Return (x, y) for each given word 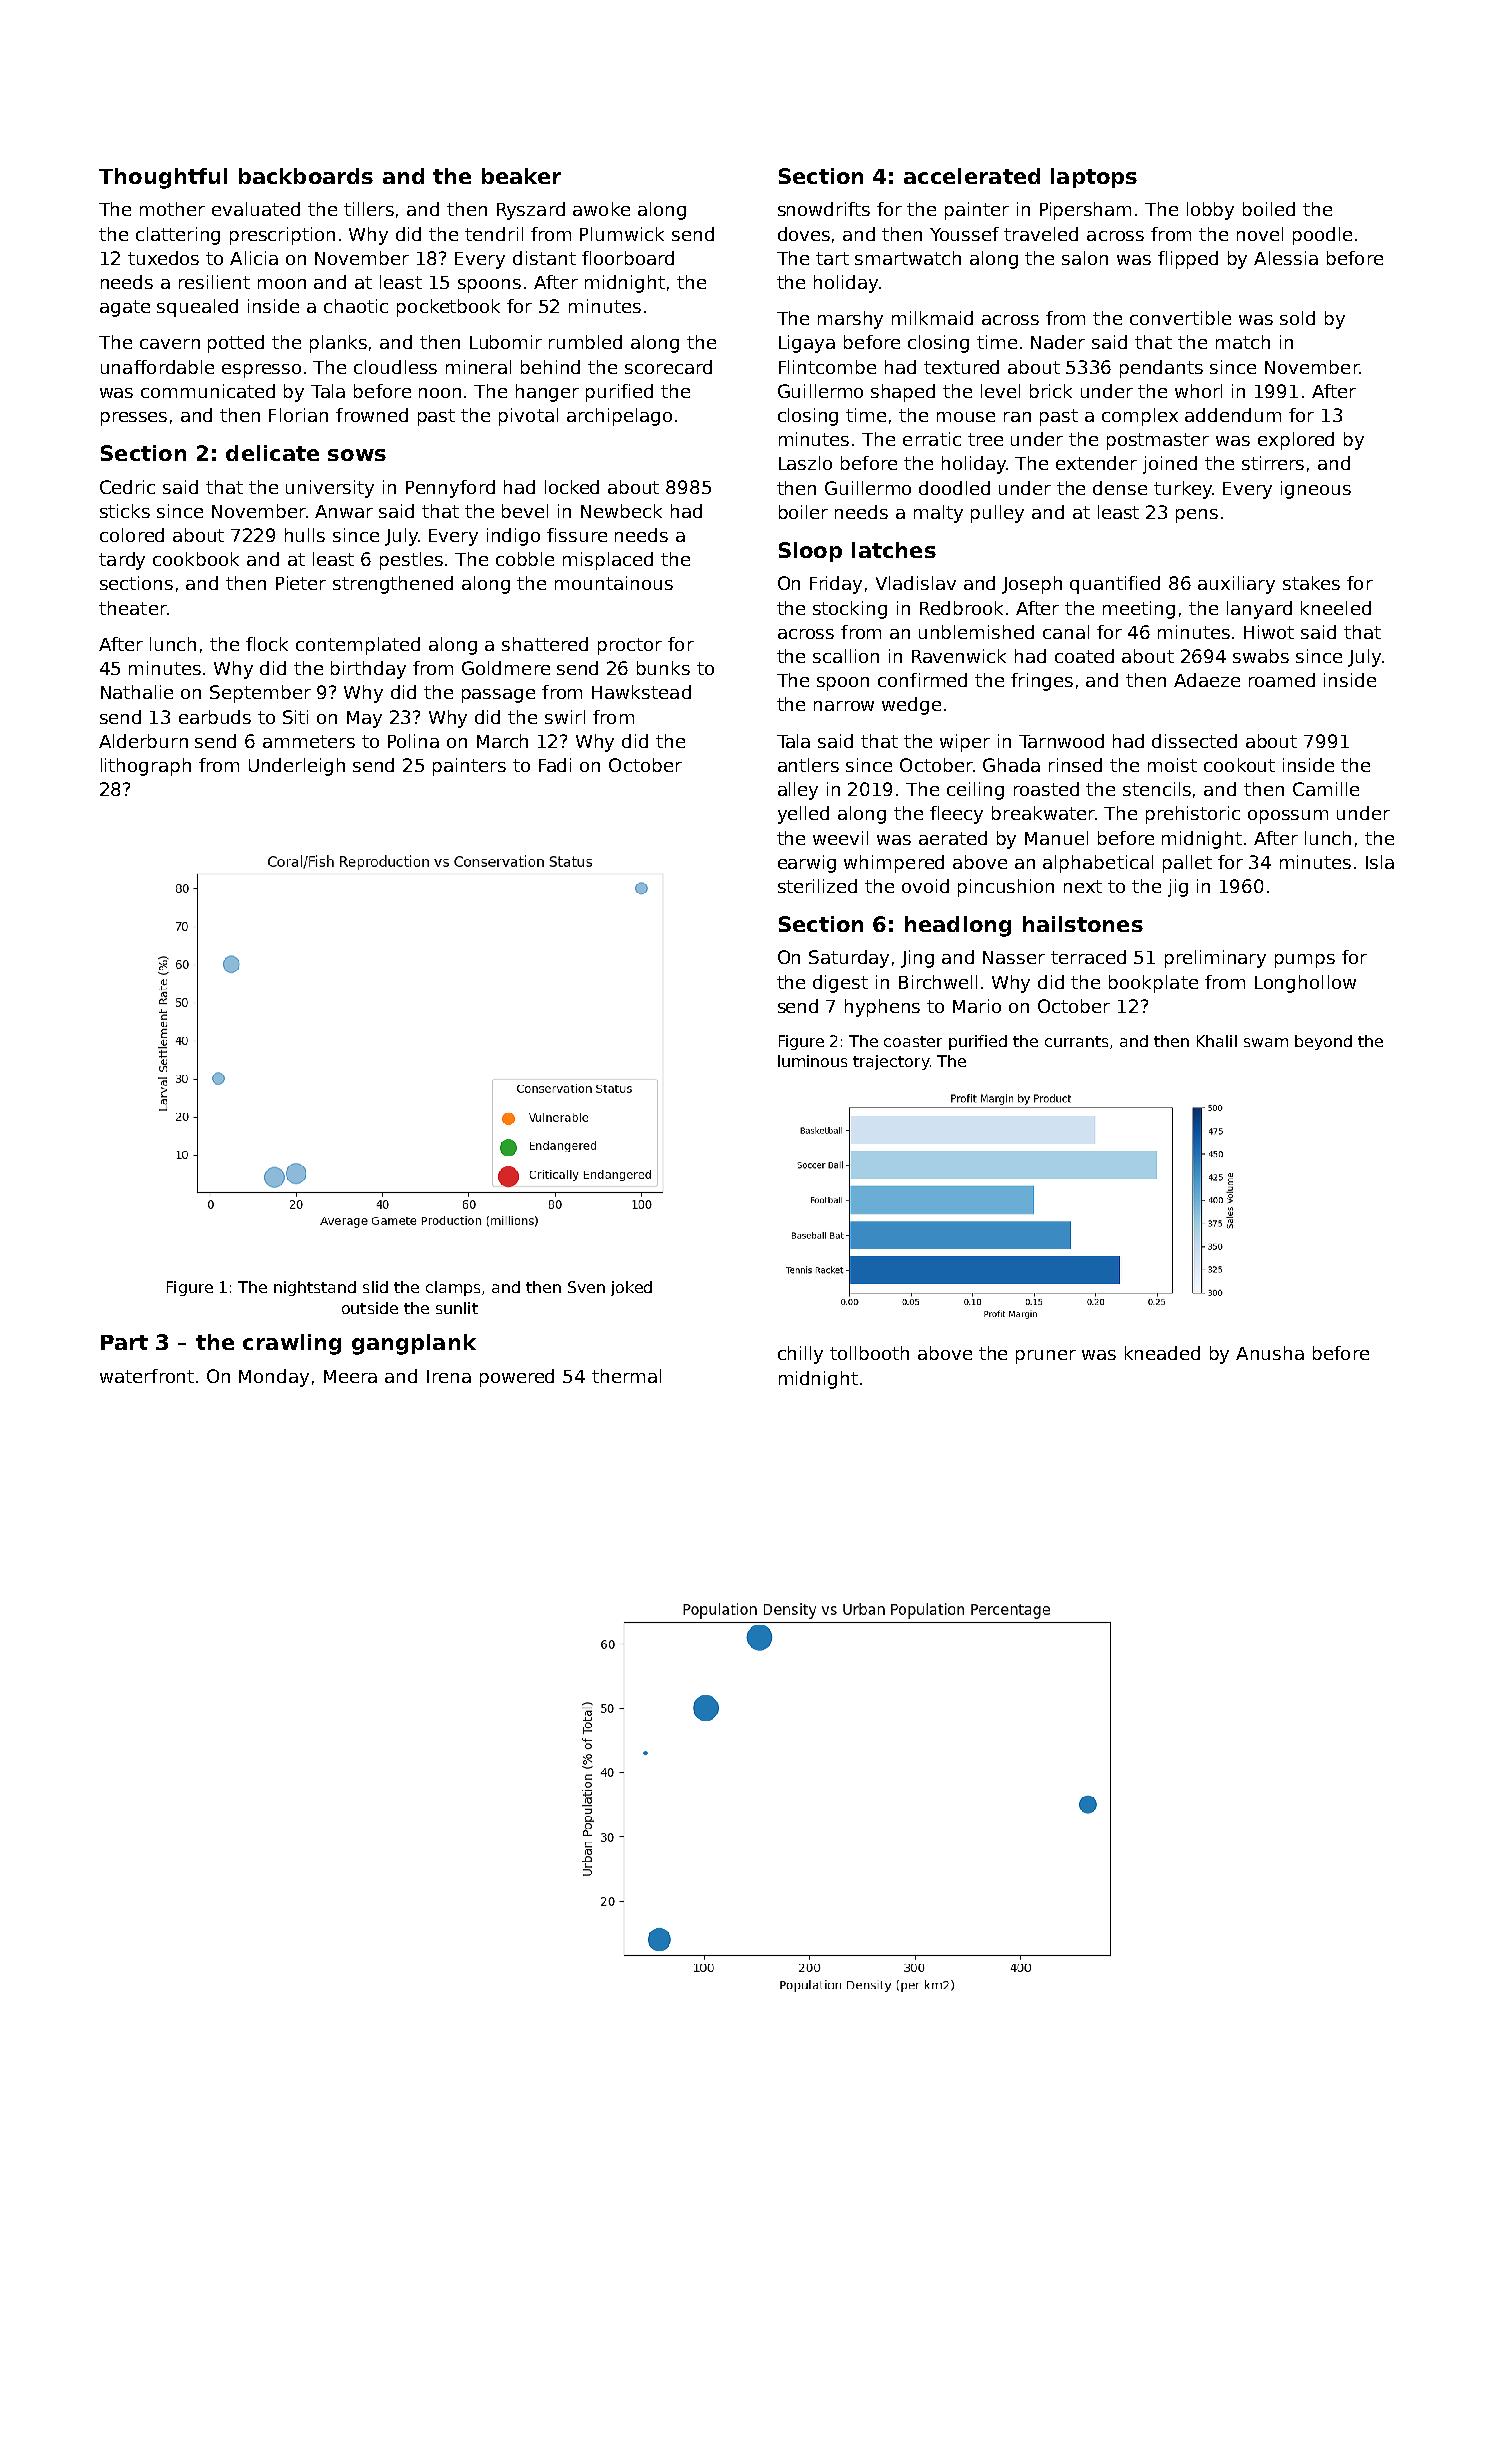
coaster (913, 1041)
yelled (803, 815)
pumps (1305, 961)
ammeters (309, 741)
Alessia (1286, 258)
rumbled (585, 342)
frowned (372, 415)
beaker (521, 176)
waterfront (147, 1376)
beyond (1323, 1042)
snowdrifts (824, 209)
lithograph (146, 767)
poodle (1322, 236)
